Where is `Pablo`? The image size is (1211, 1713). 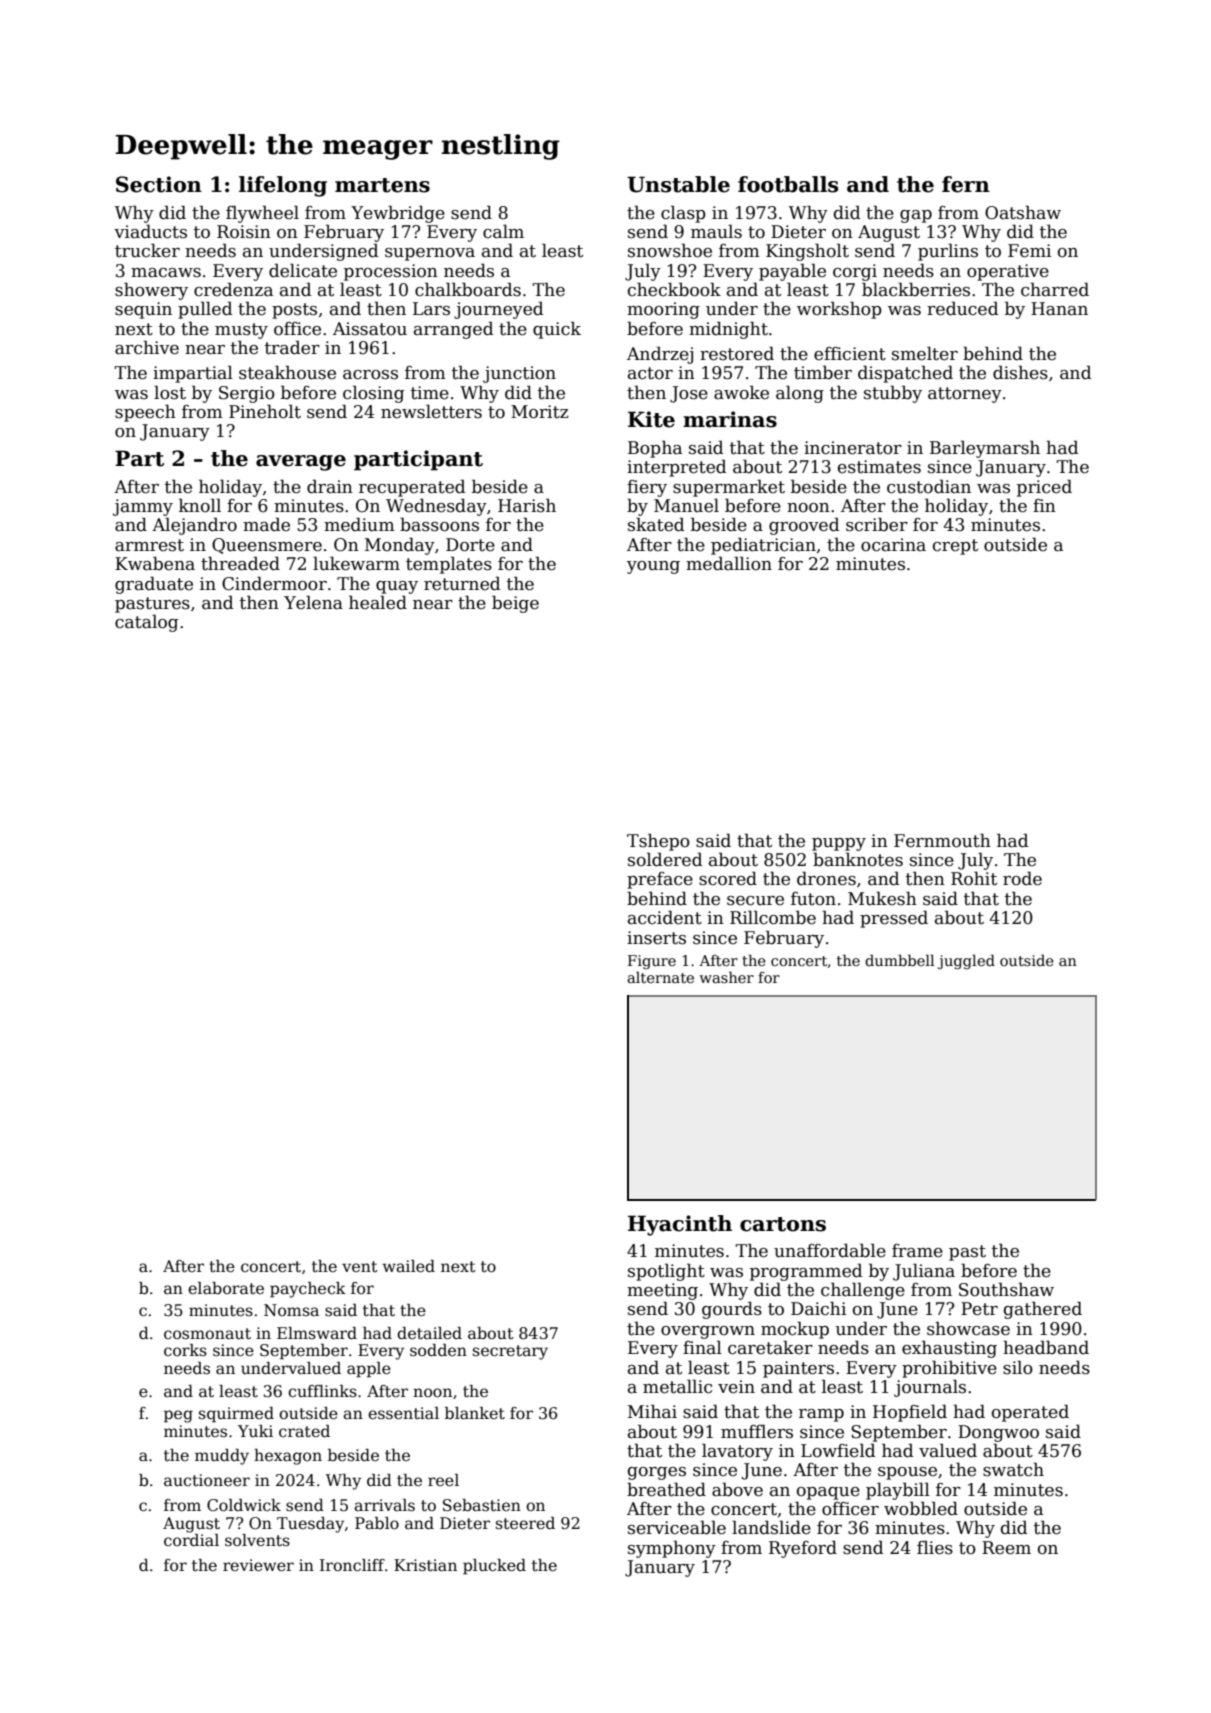
Pablo is located at coordinates (377, 1523).
